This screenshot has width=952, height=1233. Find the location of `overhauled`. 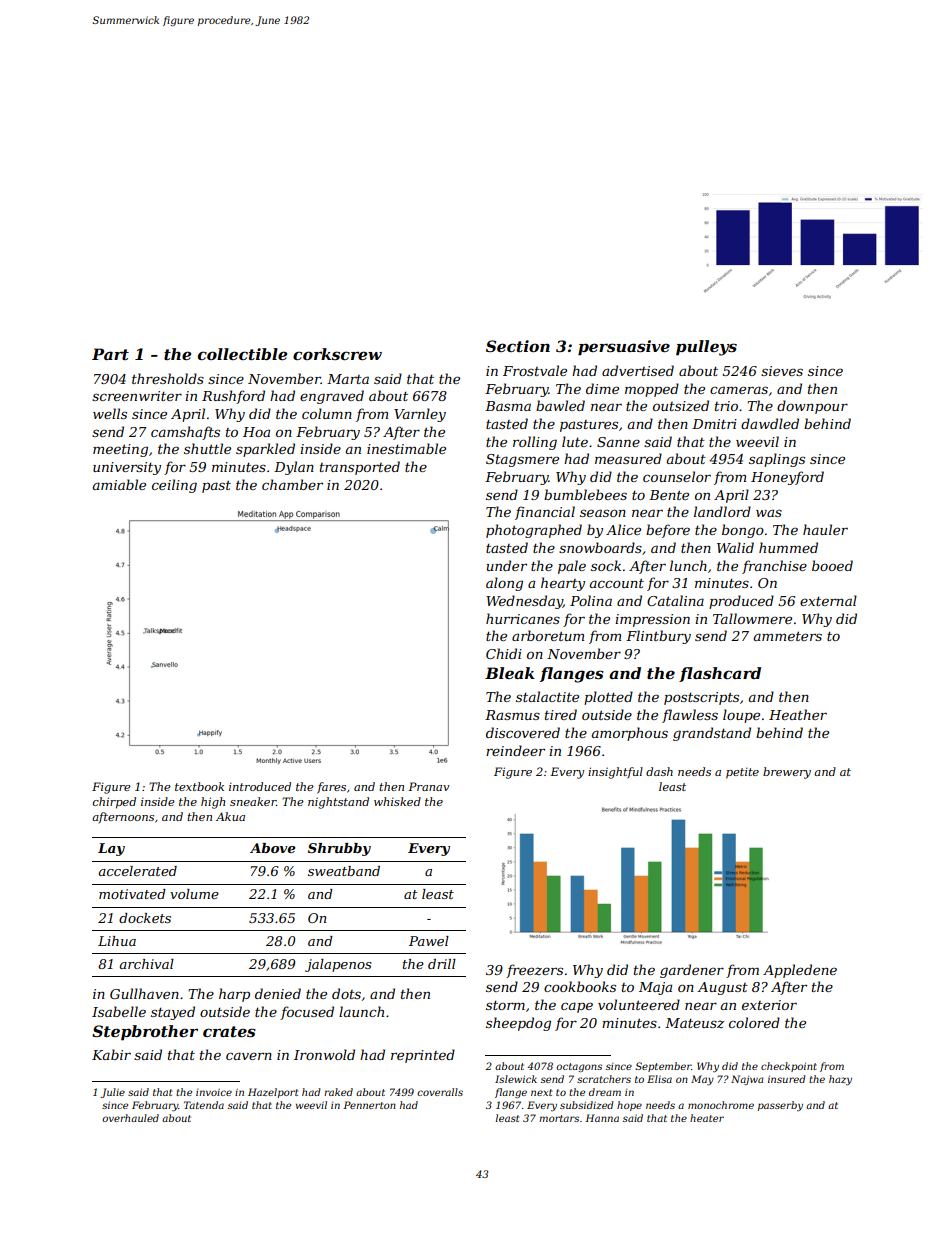

overhauled is located at coordinates (130, 1118).
